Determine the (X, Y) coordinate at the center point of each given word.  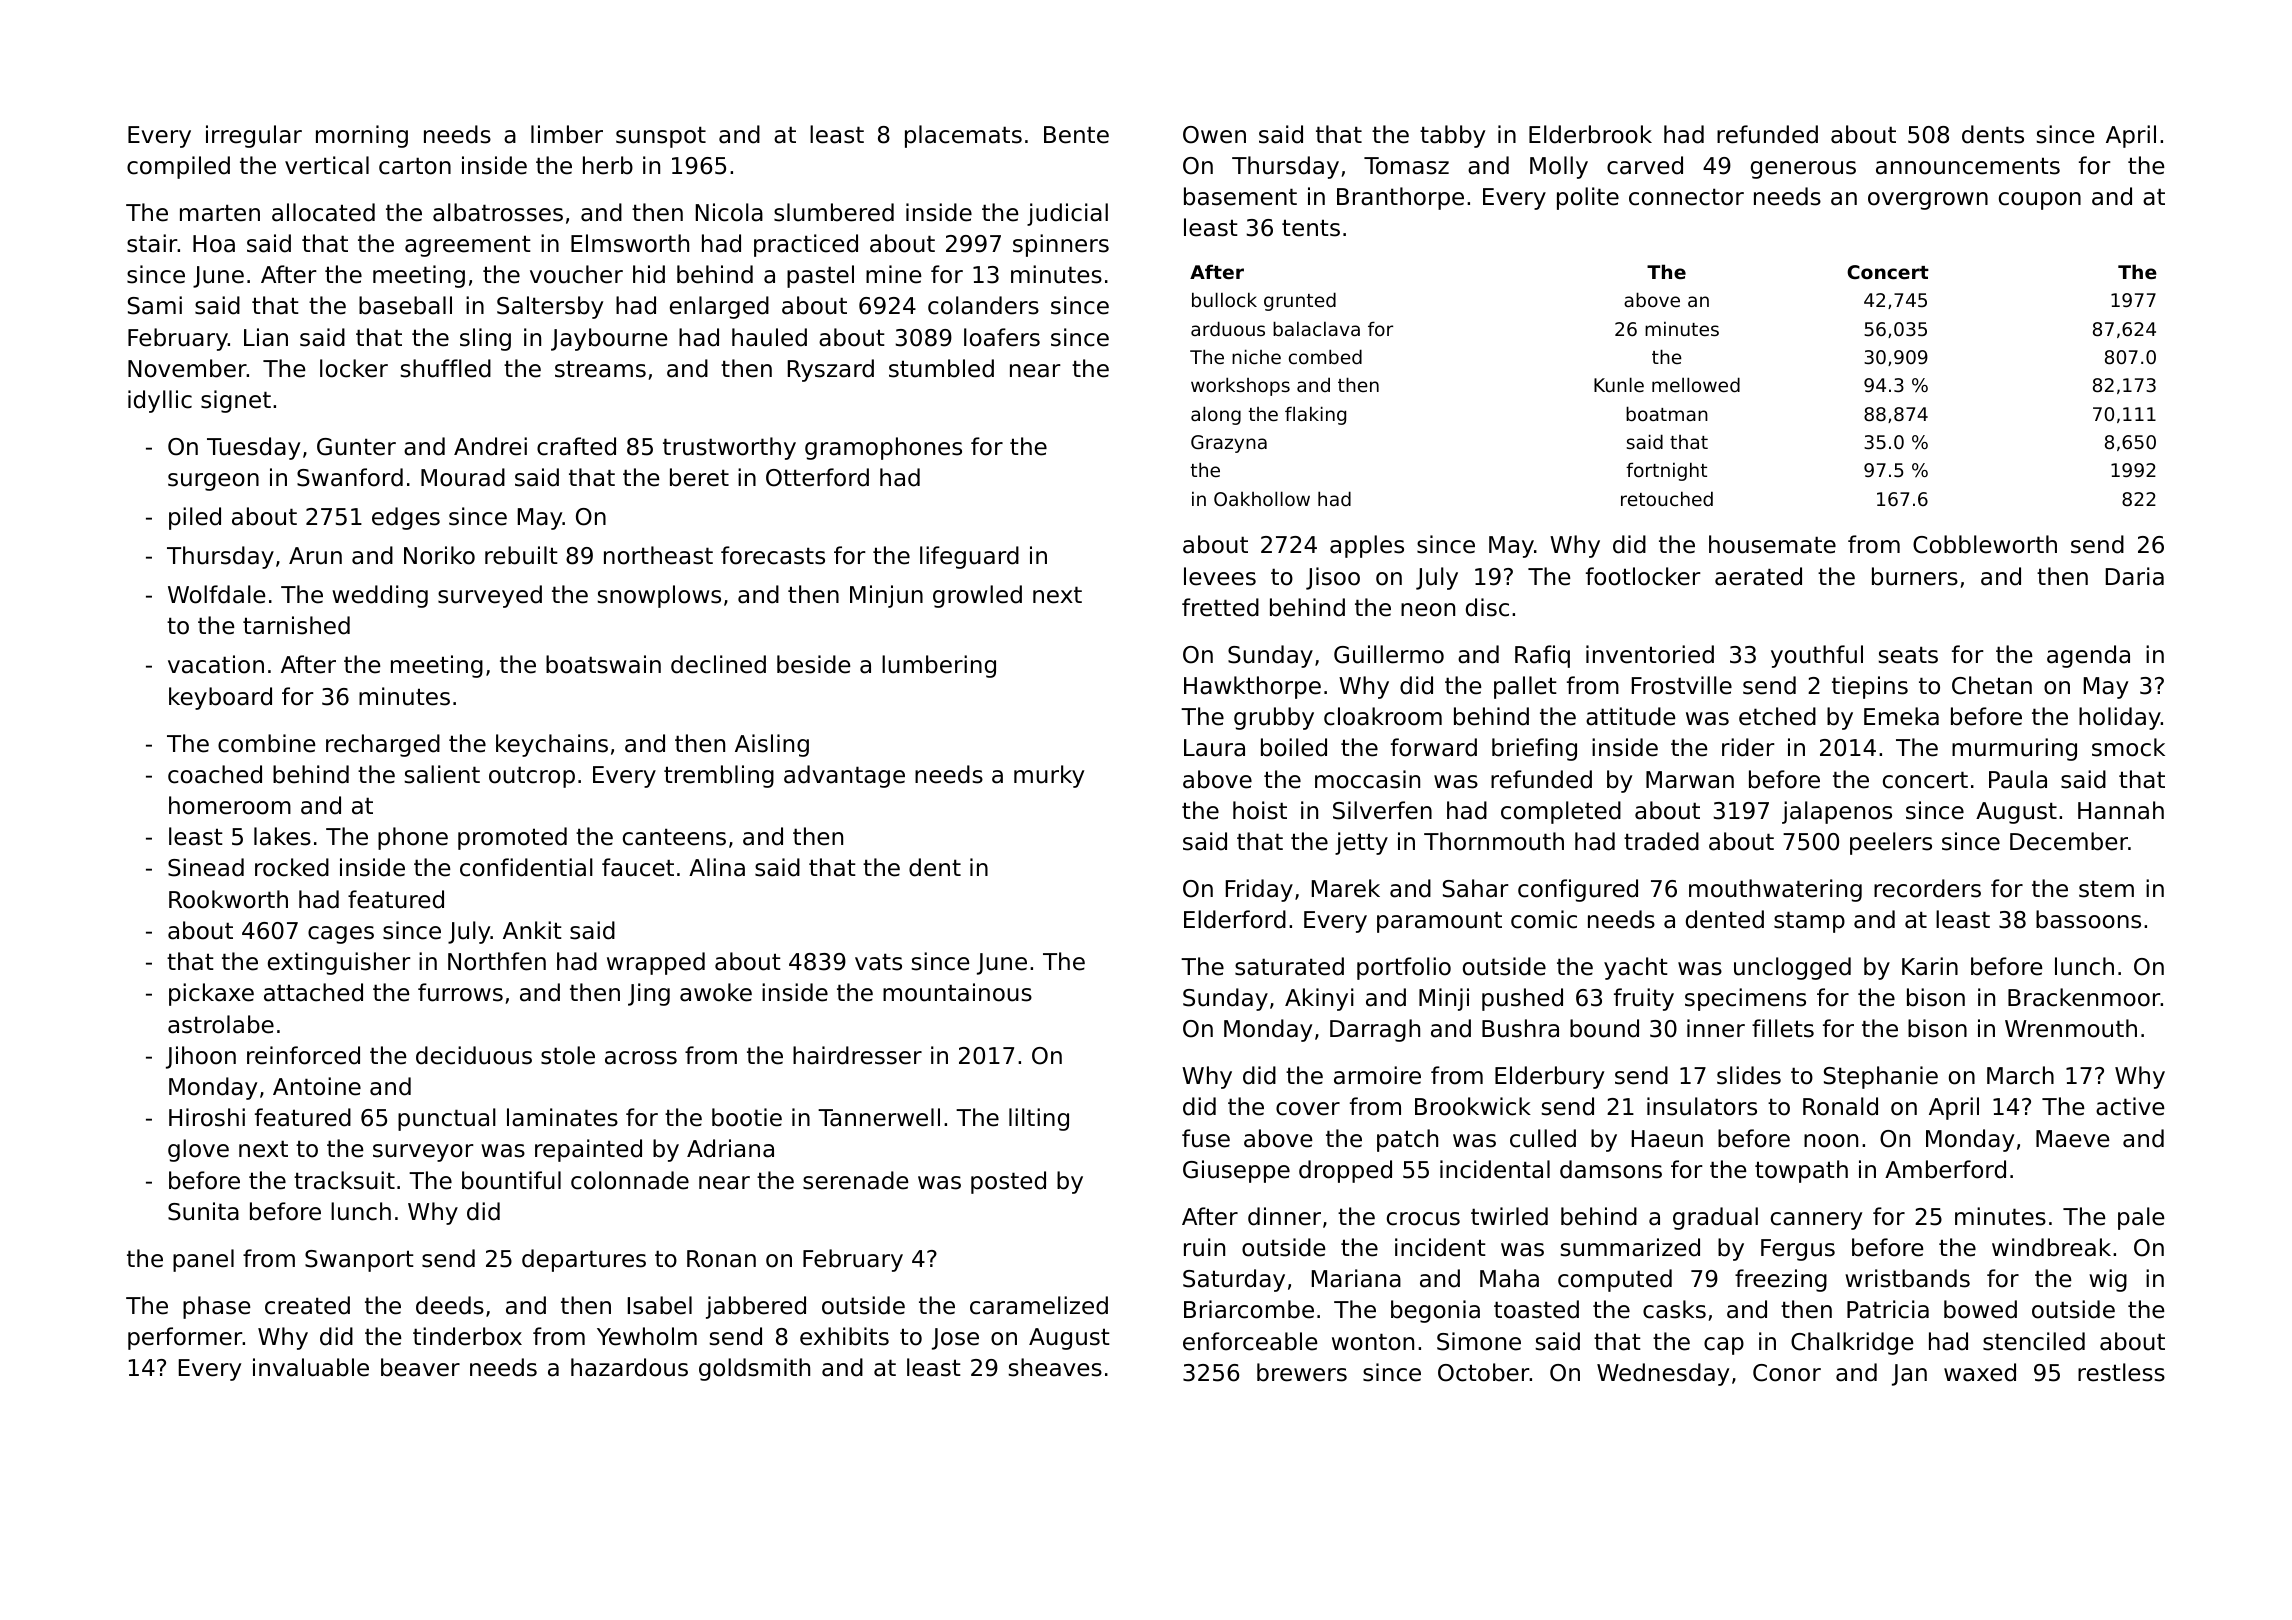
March (2020, 1075)
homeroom (230, 805)
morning (362, 136)
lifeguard (969, 557)
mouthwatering (1775, 890)
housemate (1772, 544)
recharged (383, 745)
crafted (576, 446)
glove (198, 1150)
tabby (1452, 136)
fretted (1220, 607)
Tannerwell (879, 1117)
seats (1908, 655)
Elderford (1235, 919)
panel (203, 1260)
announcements (1968, 166)
